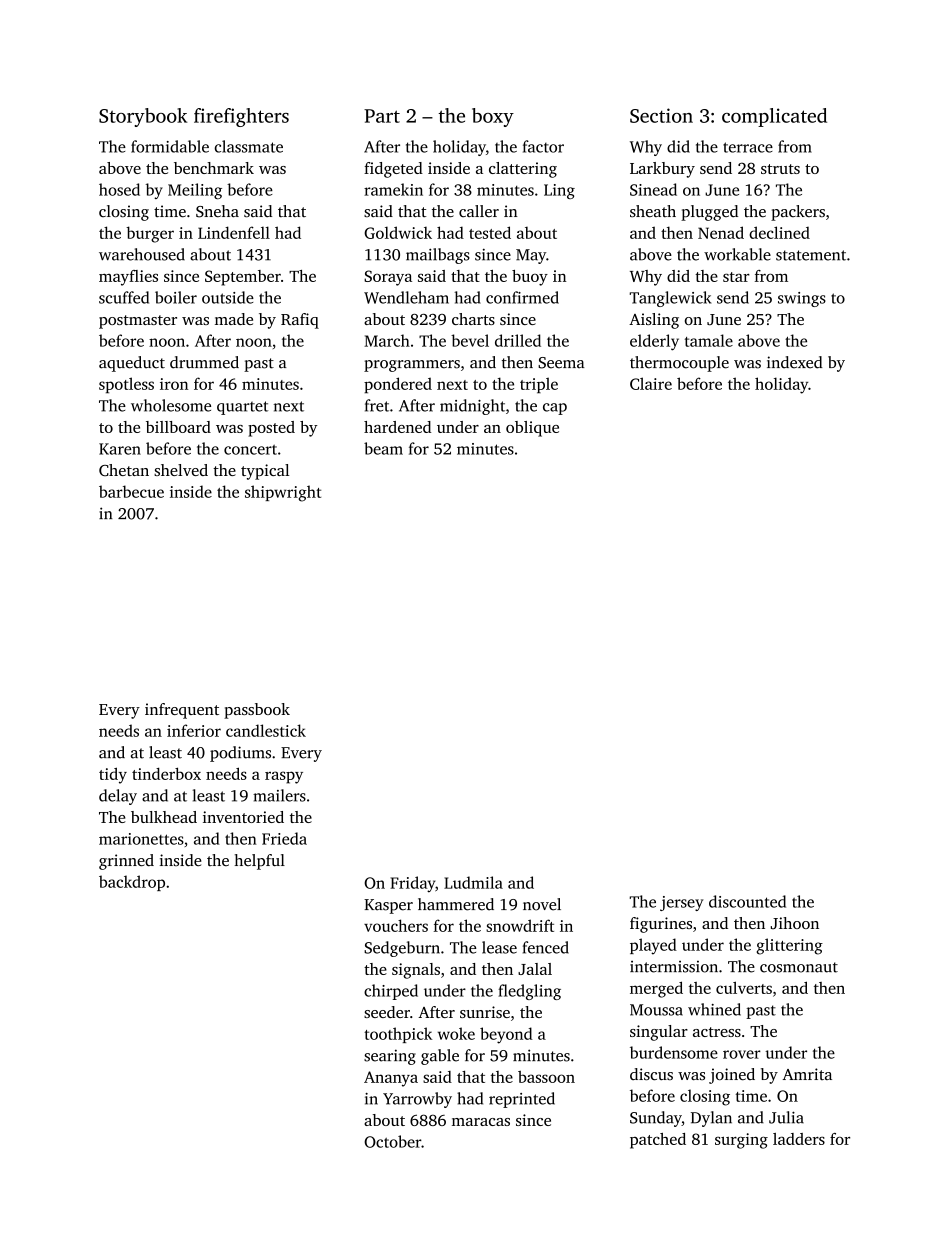  I want to click on Storybook, so click(143, 117).
